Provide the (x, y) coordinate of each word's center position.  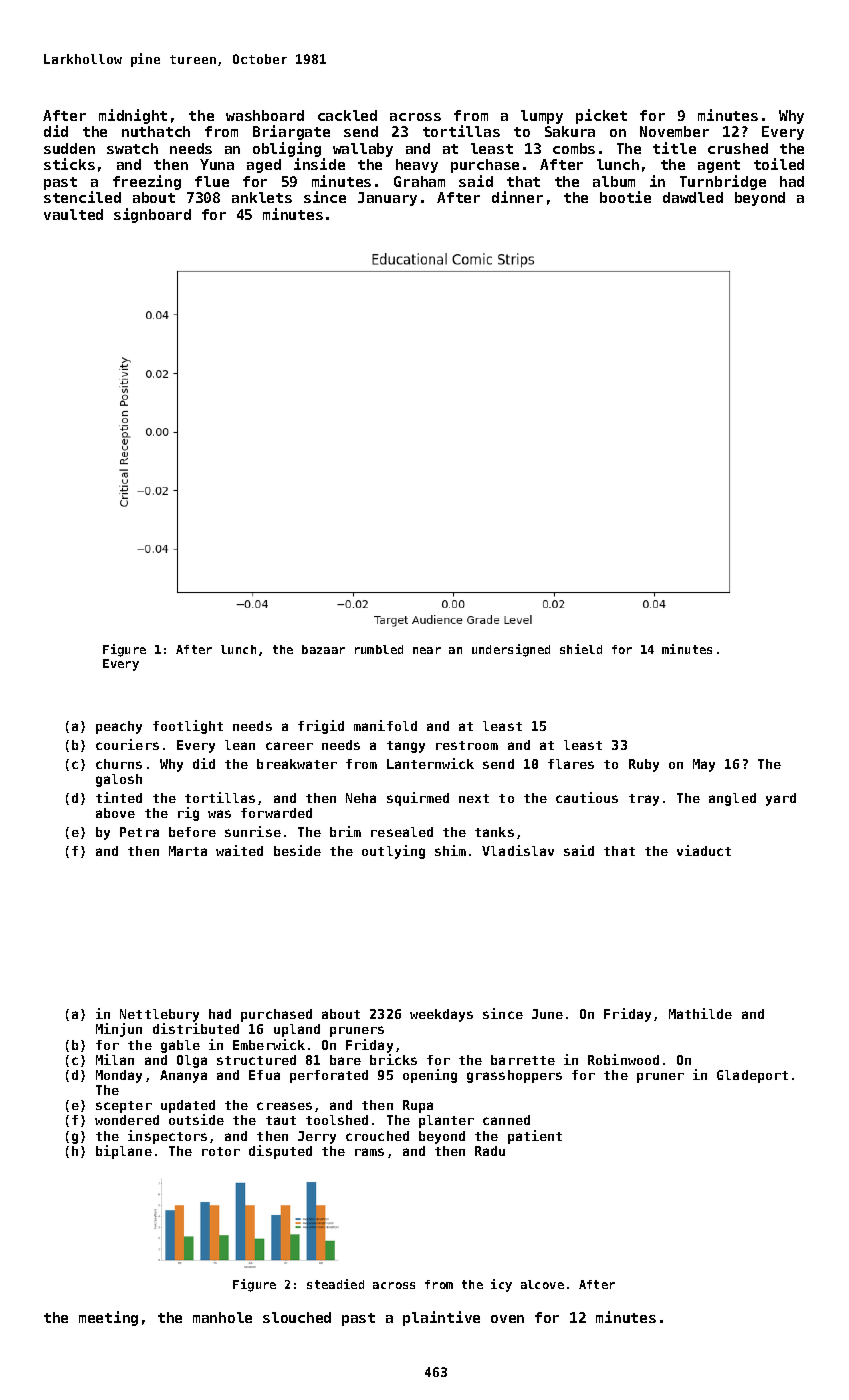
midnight (133, 116)
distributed (196, 1028)
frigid (321, 727)
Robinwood (623, 1059)
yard (781, 799)
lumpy (542, 117)
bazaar (323, 649)
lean (240, 745)
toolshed (337, 1120)
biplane (124, 1152)
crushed (738, 148)
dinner (517, 197)
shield (581, 649)
